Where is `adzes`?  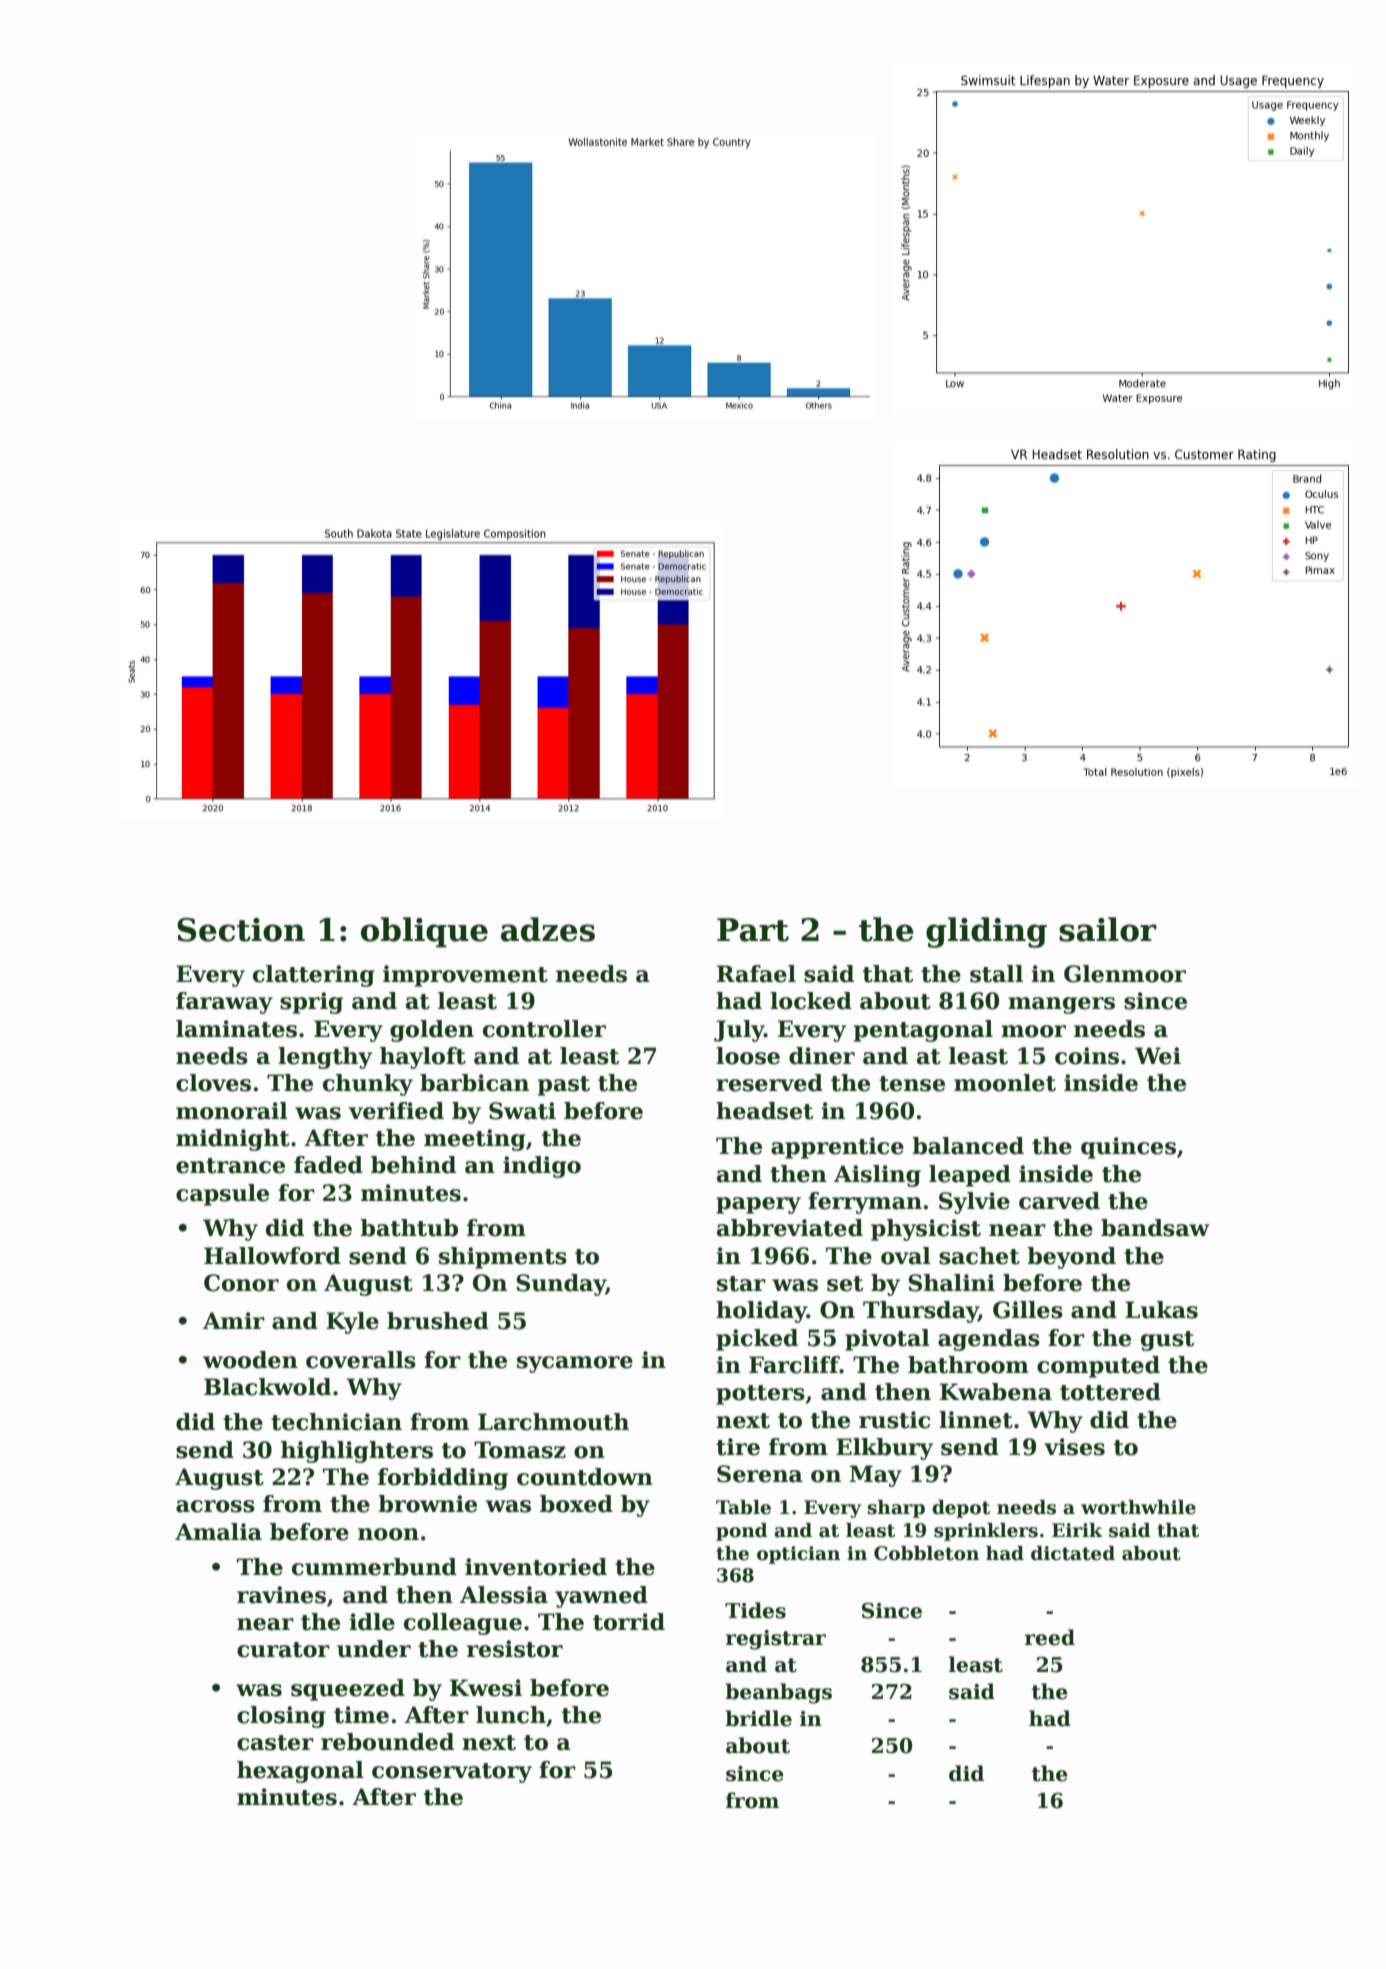 adzes is located at coordinates (548, 929).
